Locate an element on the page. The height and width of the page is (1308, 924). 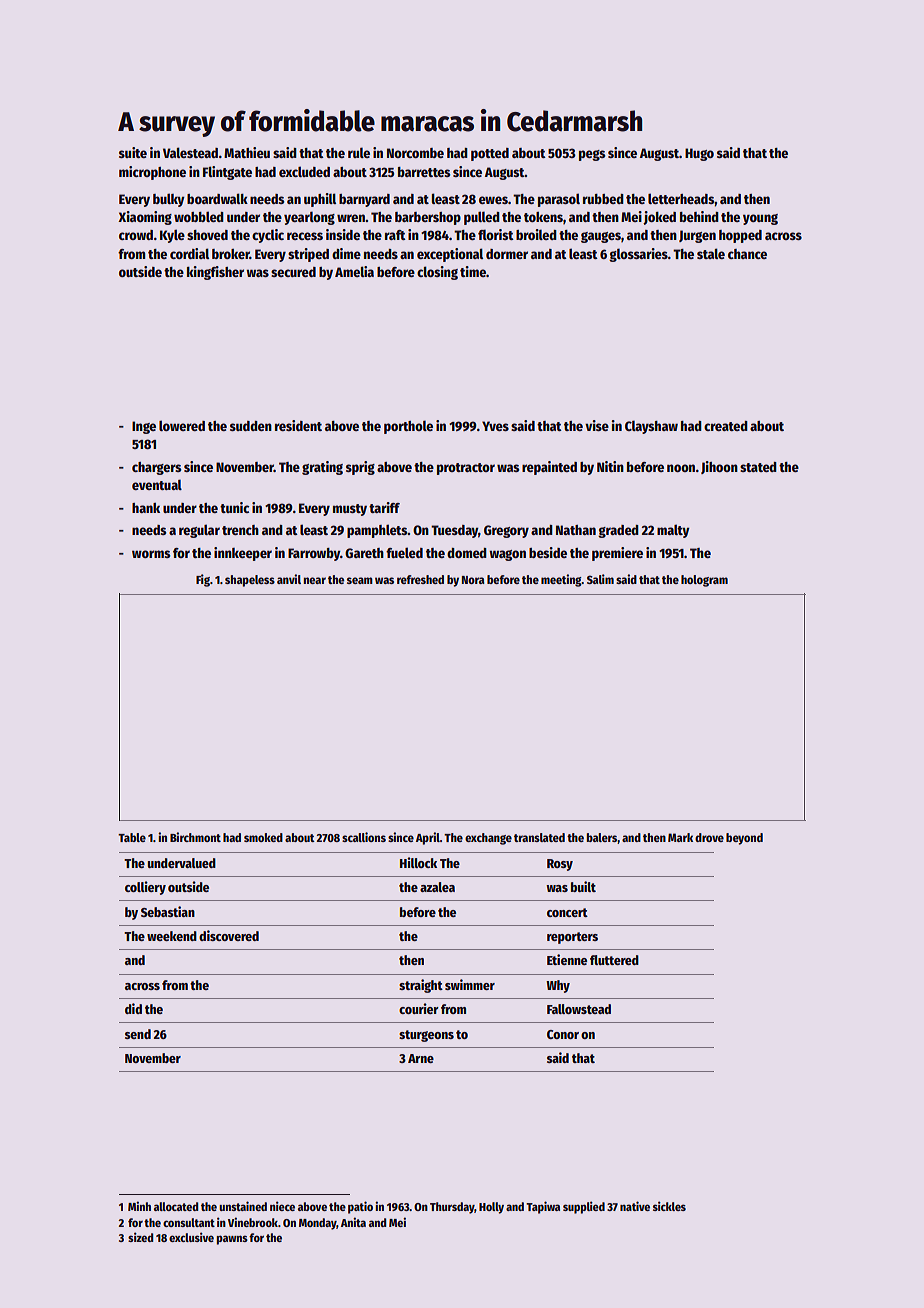
fluttered is located at coordinates (614, 960).
